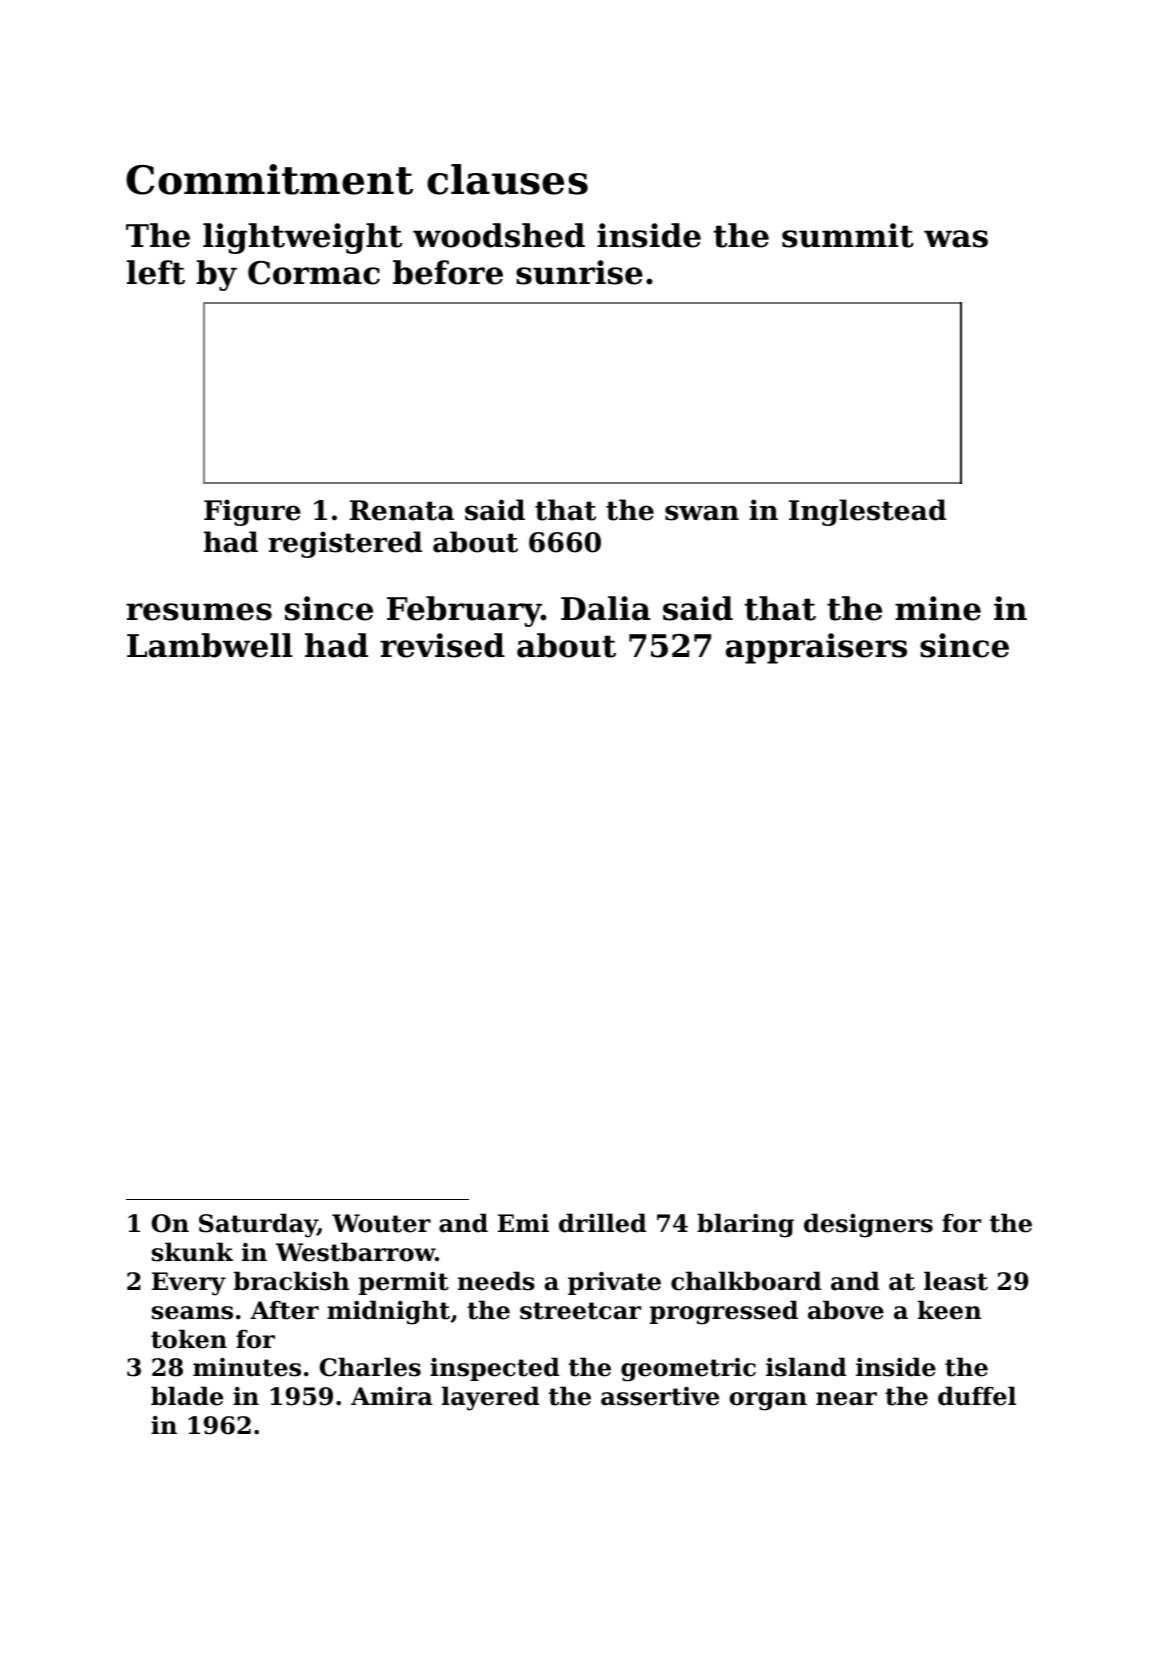  I want to click on Commitment, so click(269, 179).
